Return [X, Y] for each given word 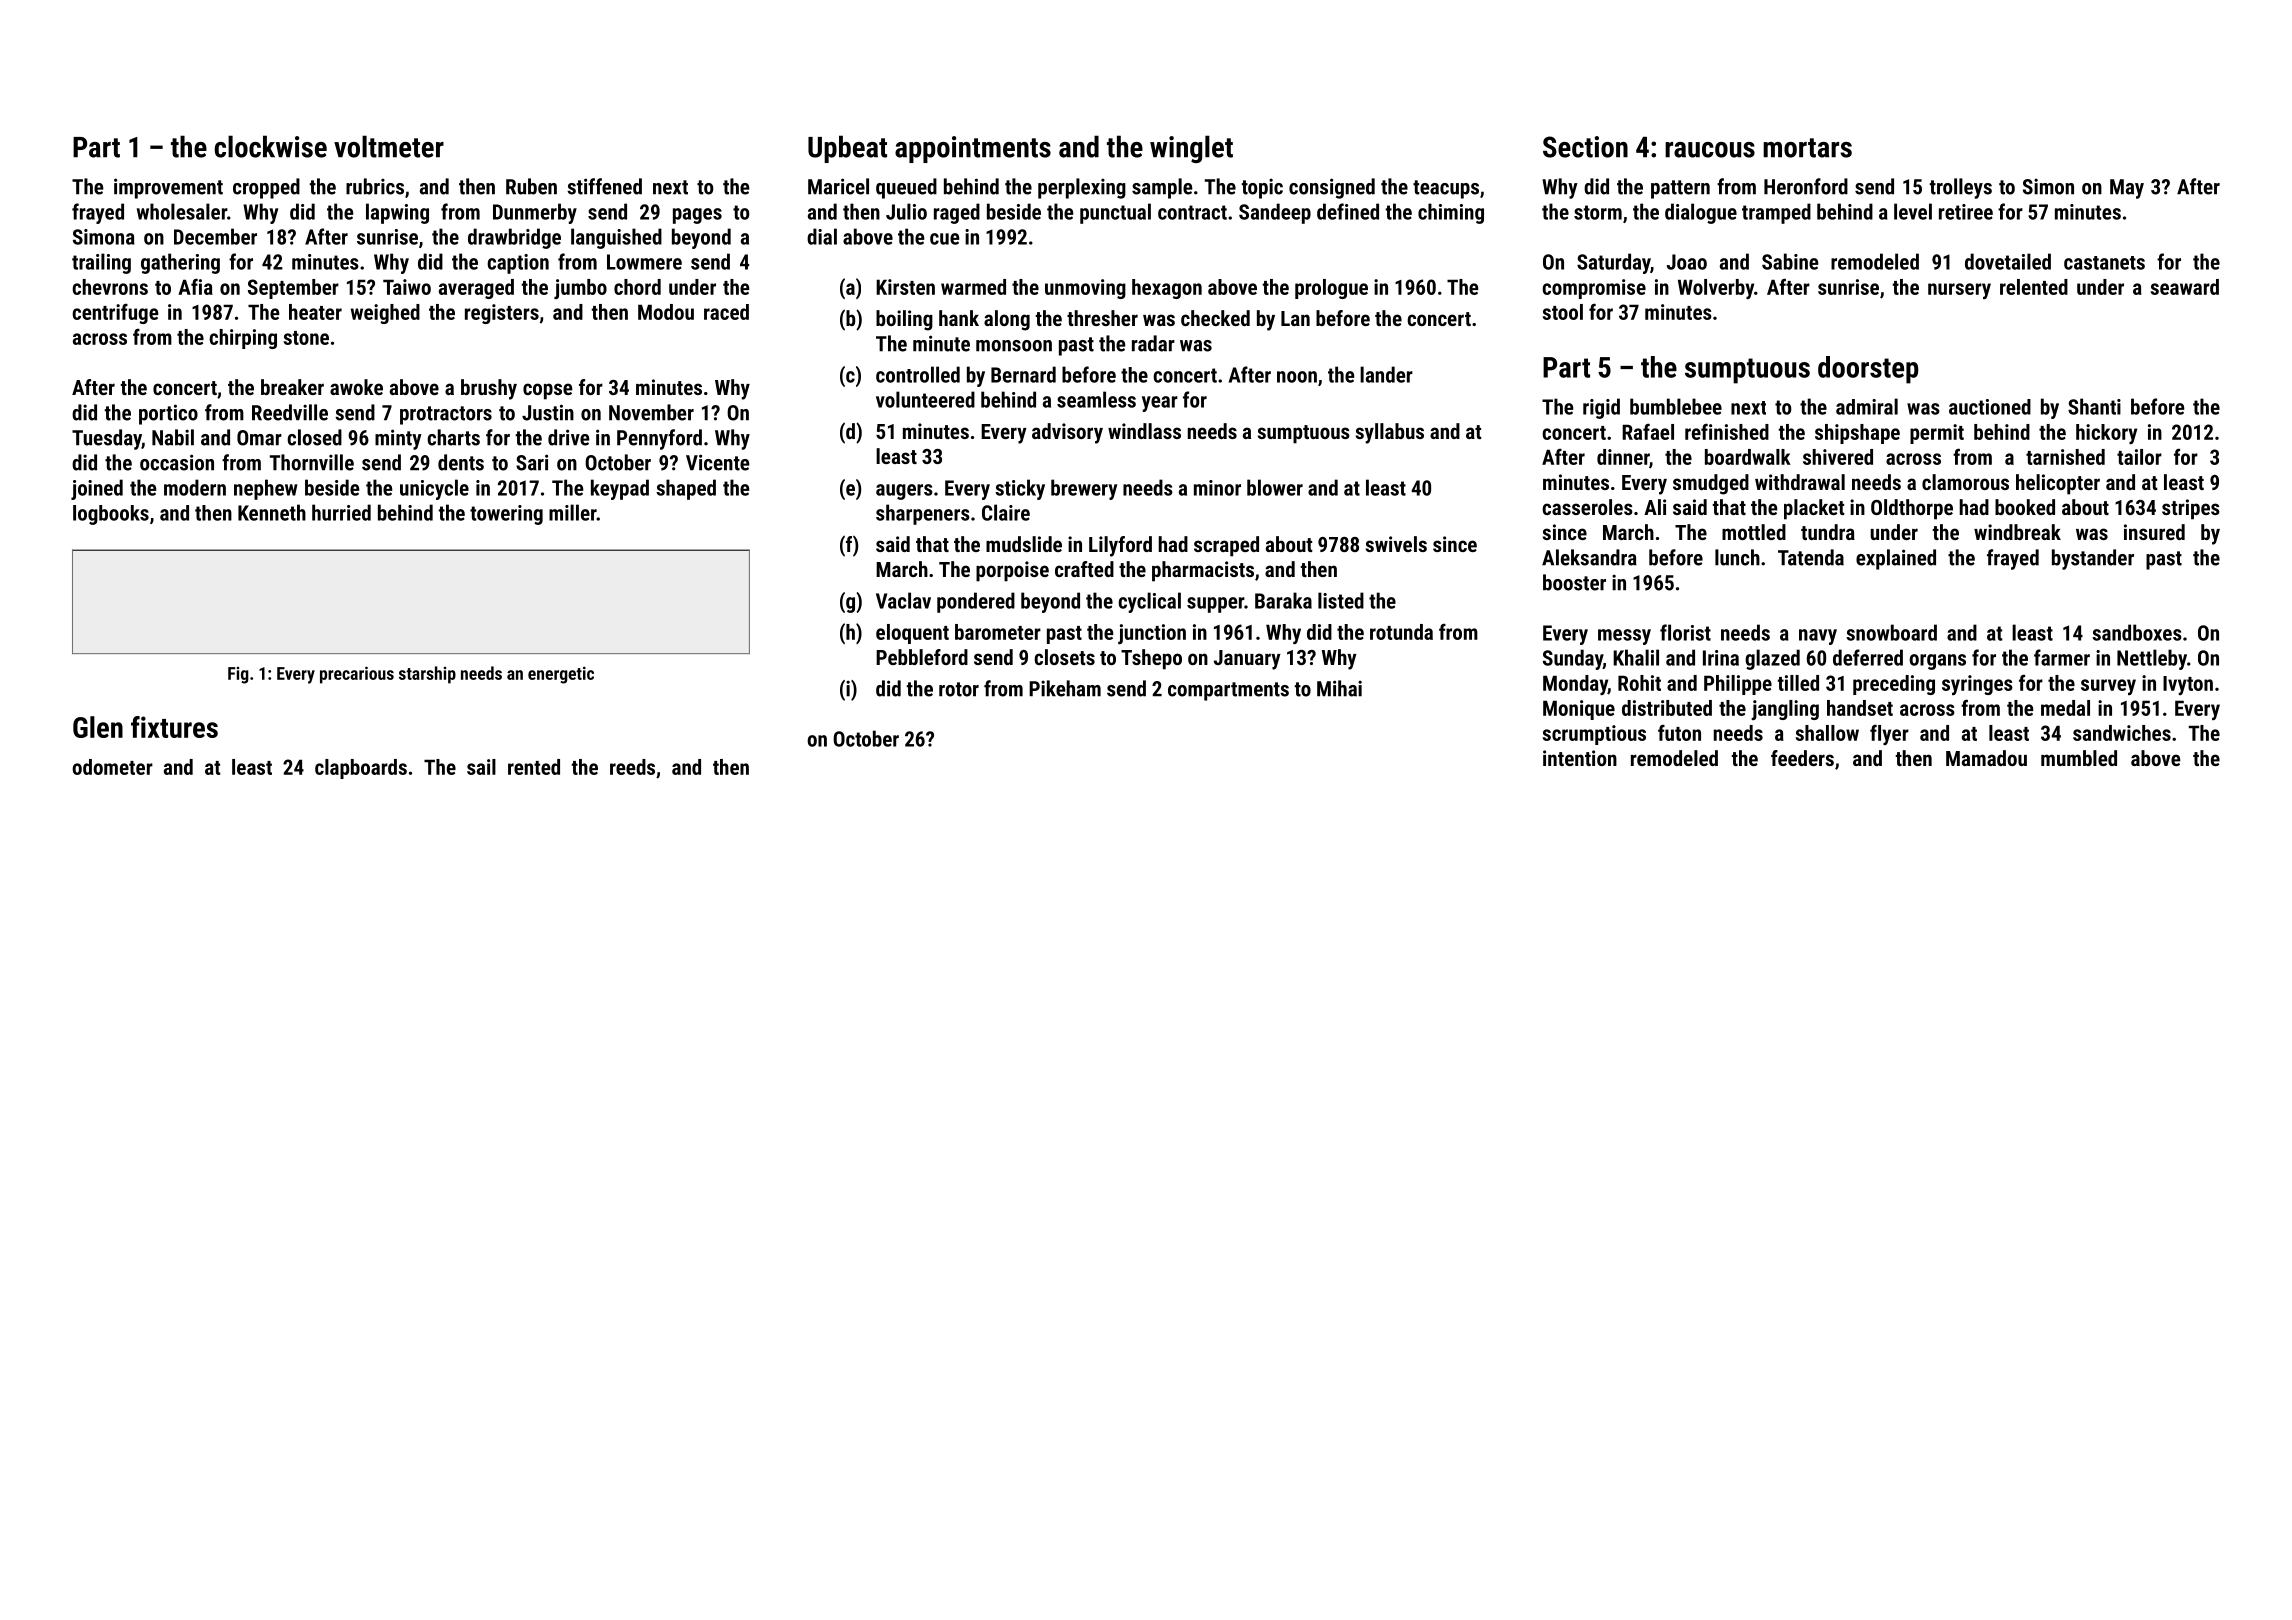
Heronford [1806, 186]
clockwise [270, 146]
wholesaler [182, 211]
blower [1275, 487]
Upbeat [847, 149]
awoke [356, 387]
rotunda [1401, 632]
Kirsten [905, 287]
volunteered [925, 399]
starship [427, 675]
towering [506, 515]
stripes [2191, 509]
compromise [1594, 289]
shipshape [1857, 434]
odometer [112, 767]
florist [1685, 632]
